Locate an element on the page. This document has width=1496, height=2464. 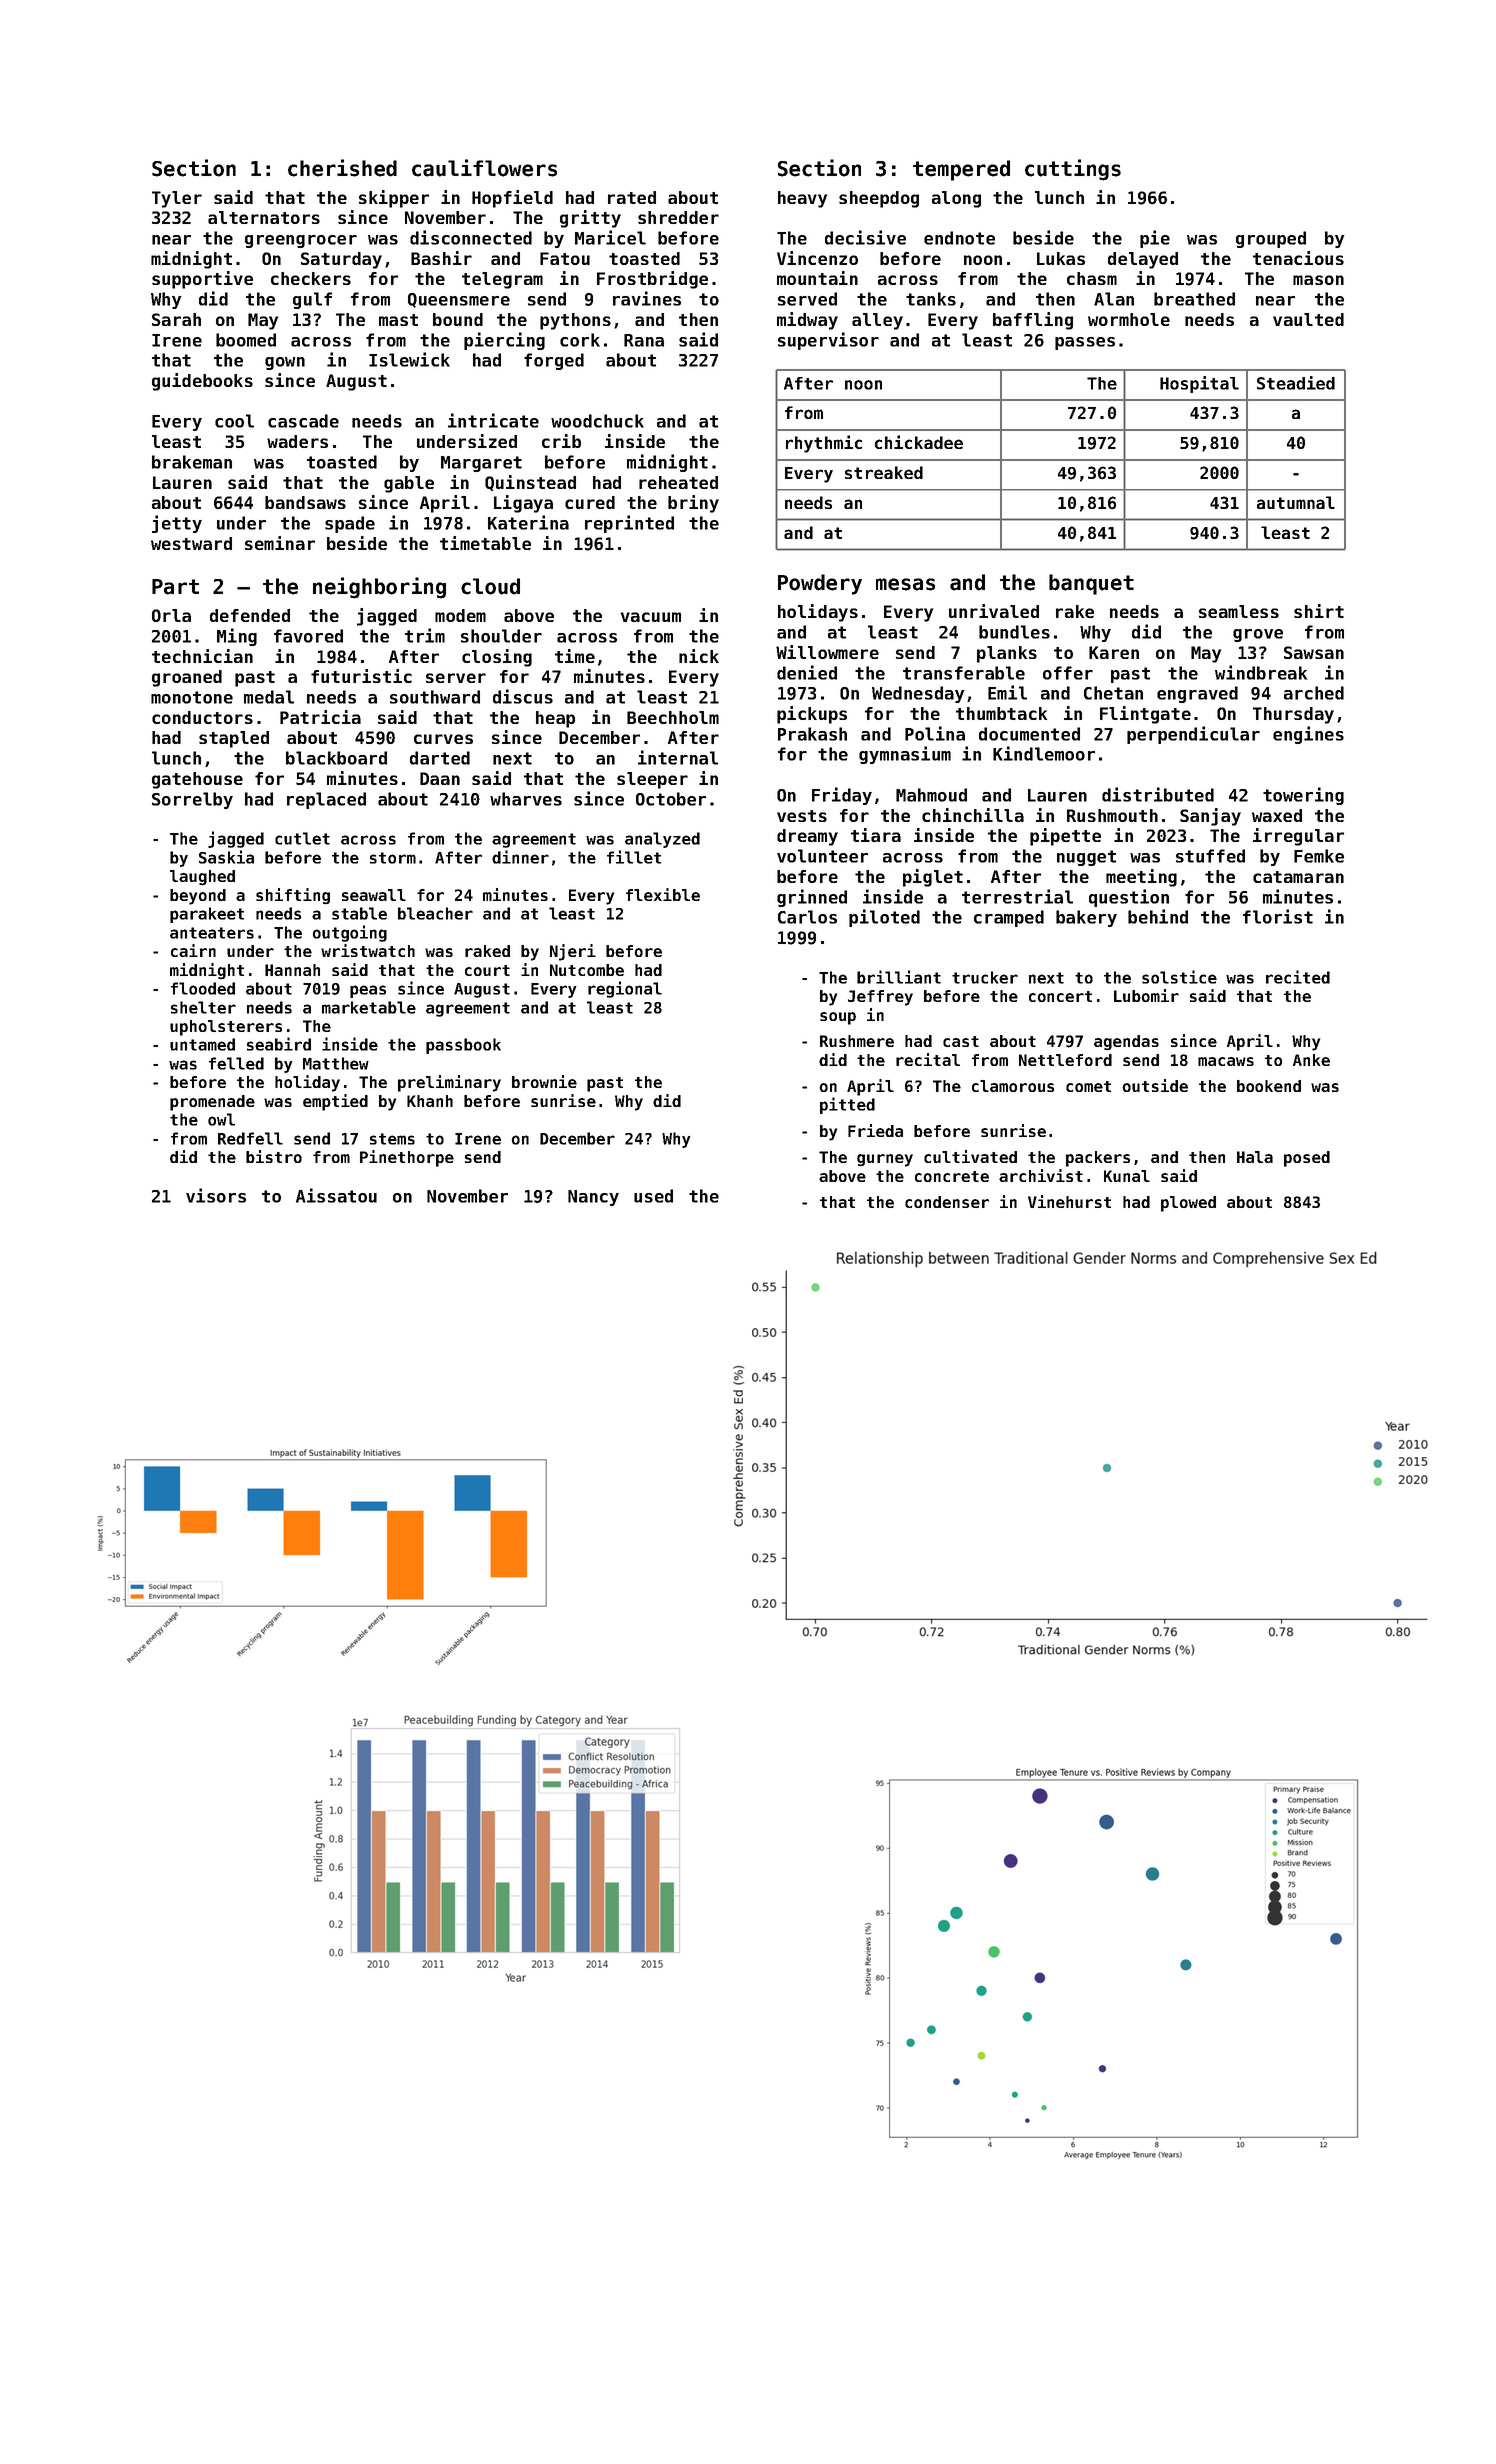
Hannah is located at coordinates (292, 970).
